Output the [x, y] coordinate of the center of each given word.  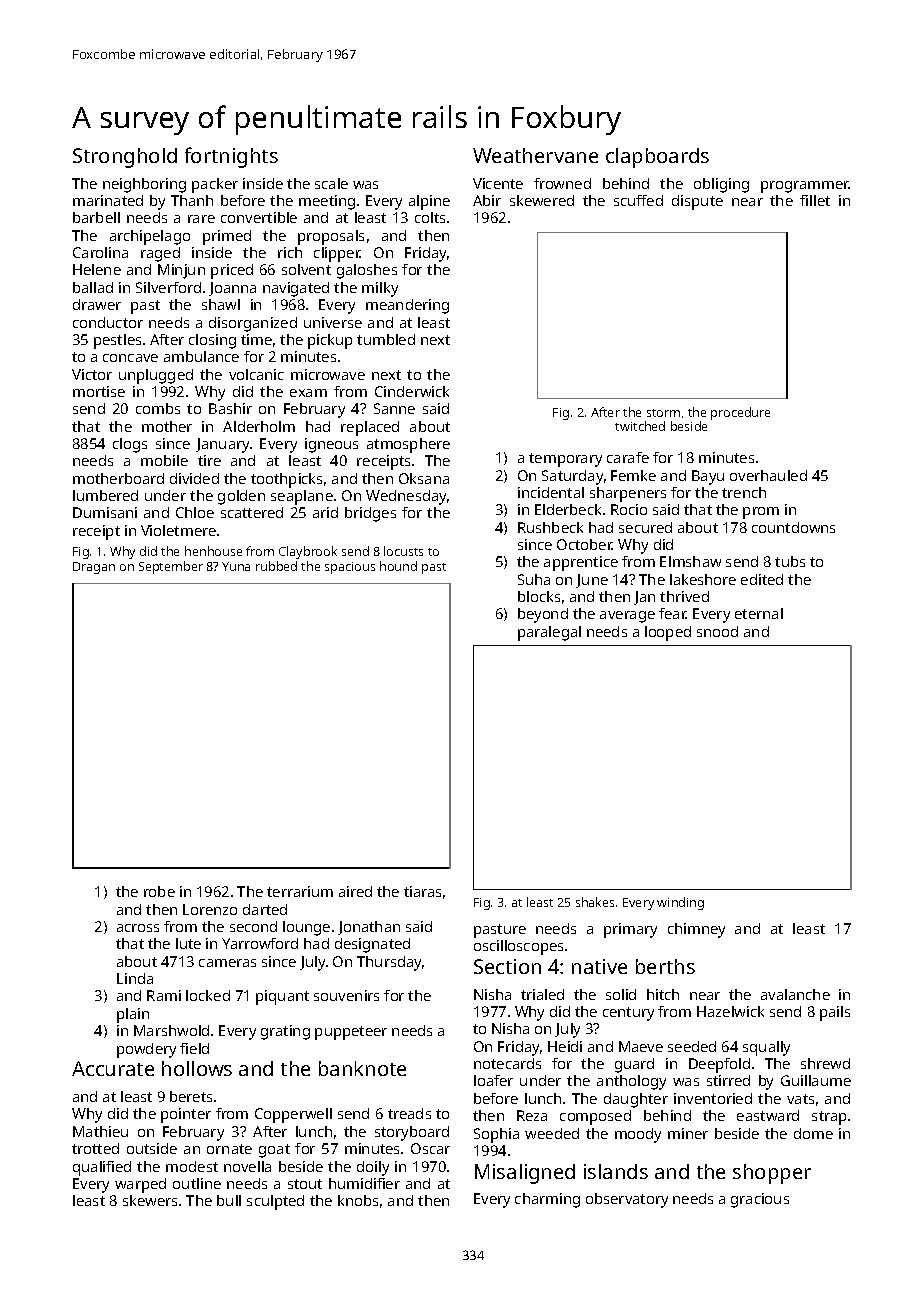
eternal [759, 613]
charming [547, 1200]
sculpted [275, 1202]
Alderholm [259, 426]
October [584, 544]
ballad [93, 287]
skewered [542, 200]
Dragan [94, 568]
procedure [740, 413]
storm [663, 413]
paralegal [549, 633]
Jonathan [369, 928]
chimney [696, 930]
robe [159, 891]
